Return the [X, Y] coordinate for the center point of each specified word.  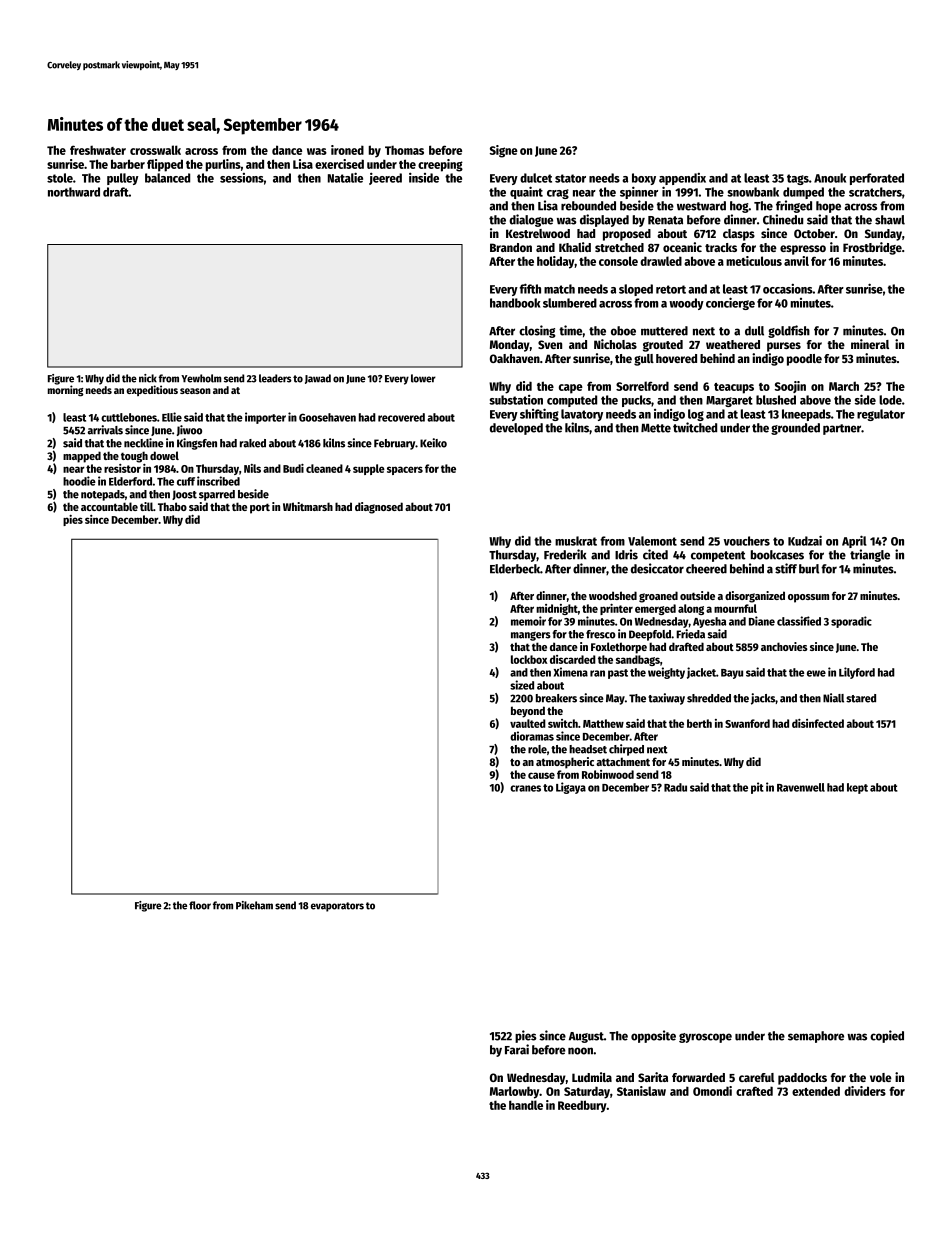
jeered [385, 179]
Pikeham [254, 905]
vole [881, 1077]
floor [200, 905]
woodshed [613, 595]
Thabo [172, 506]
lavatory [582, 415]
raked [253, 443]
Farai [517, 1049]
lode [890, 400]
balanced [167, 178]
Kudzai [805, 540]
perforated [877, 179]
